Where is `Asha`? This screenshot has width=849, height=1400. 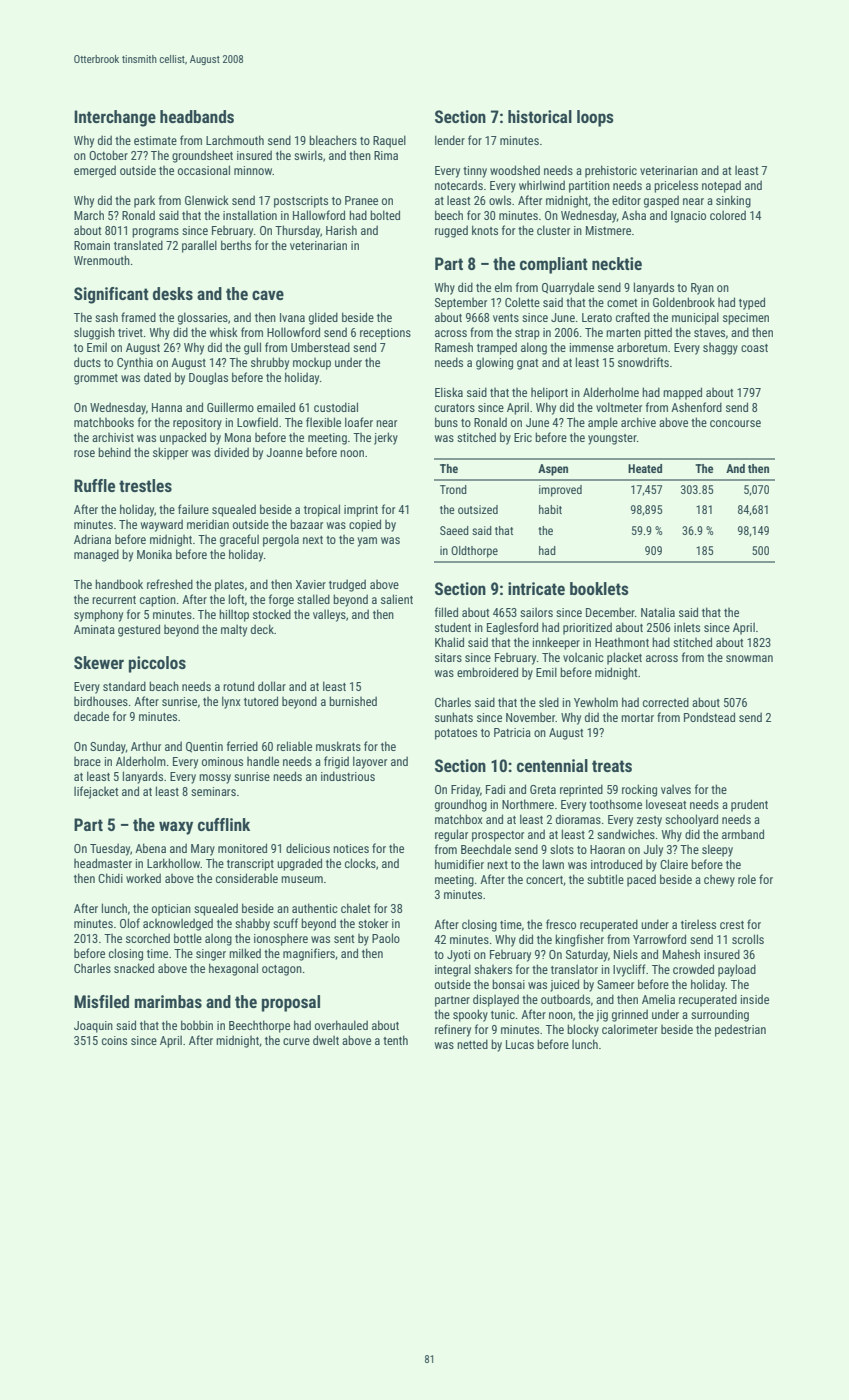
Asha is located at coordinates (634, 215).
